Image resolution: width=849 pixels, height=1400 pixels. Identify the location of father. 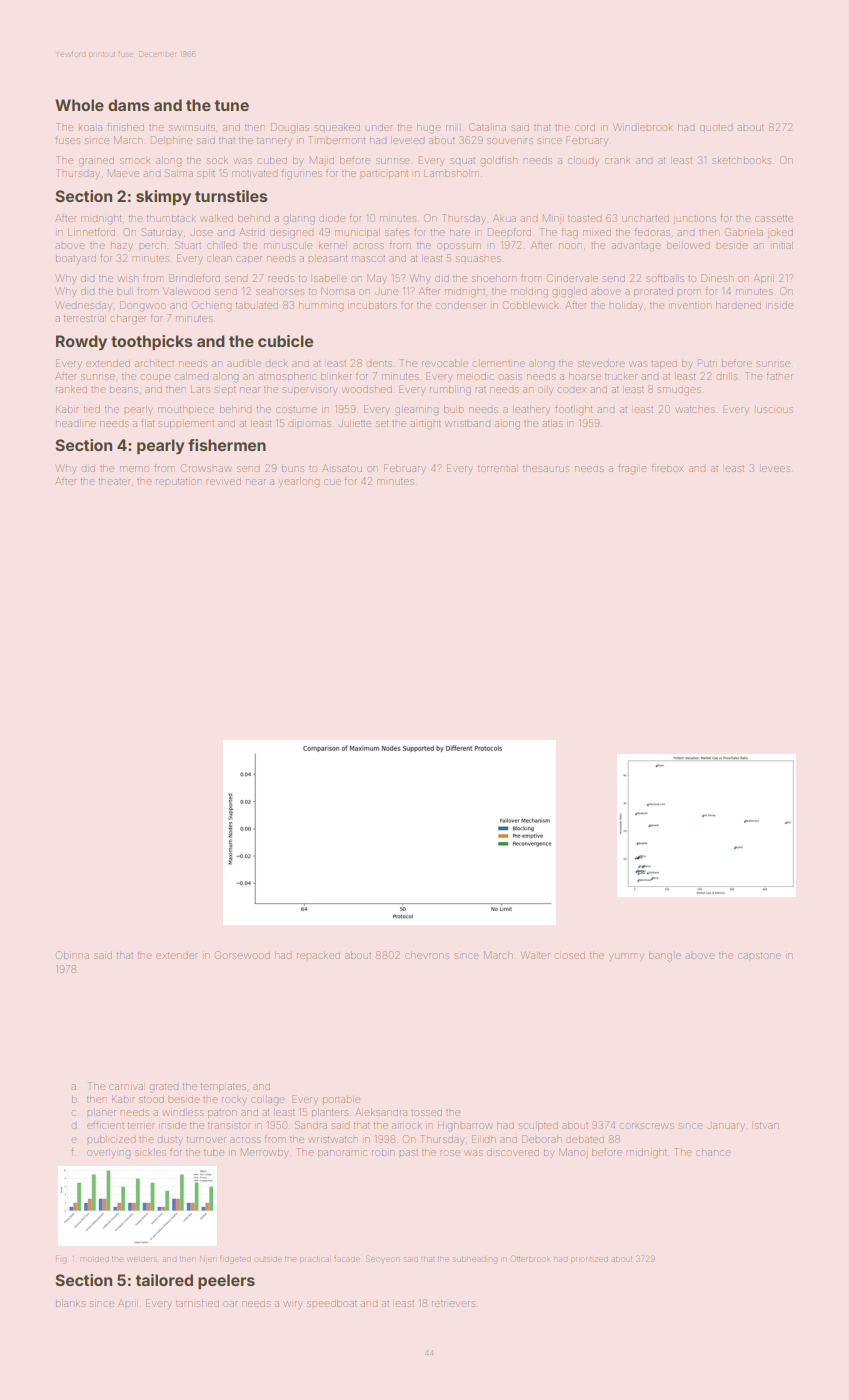
(780, 377).
